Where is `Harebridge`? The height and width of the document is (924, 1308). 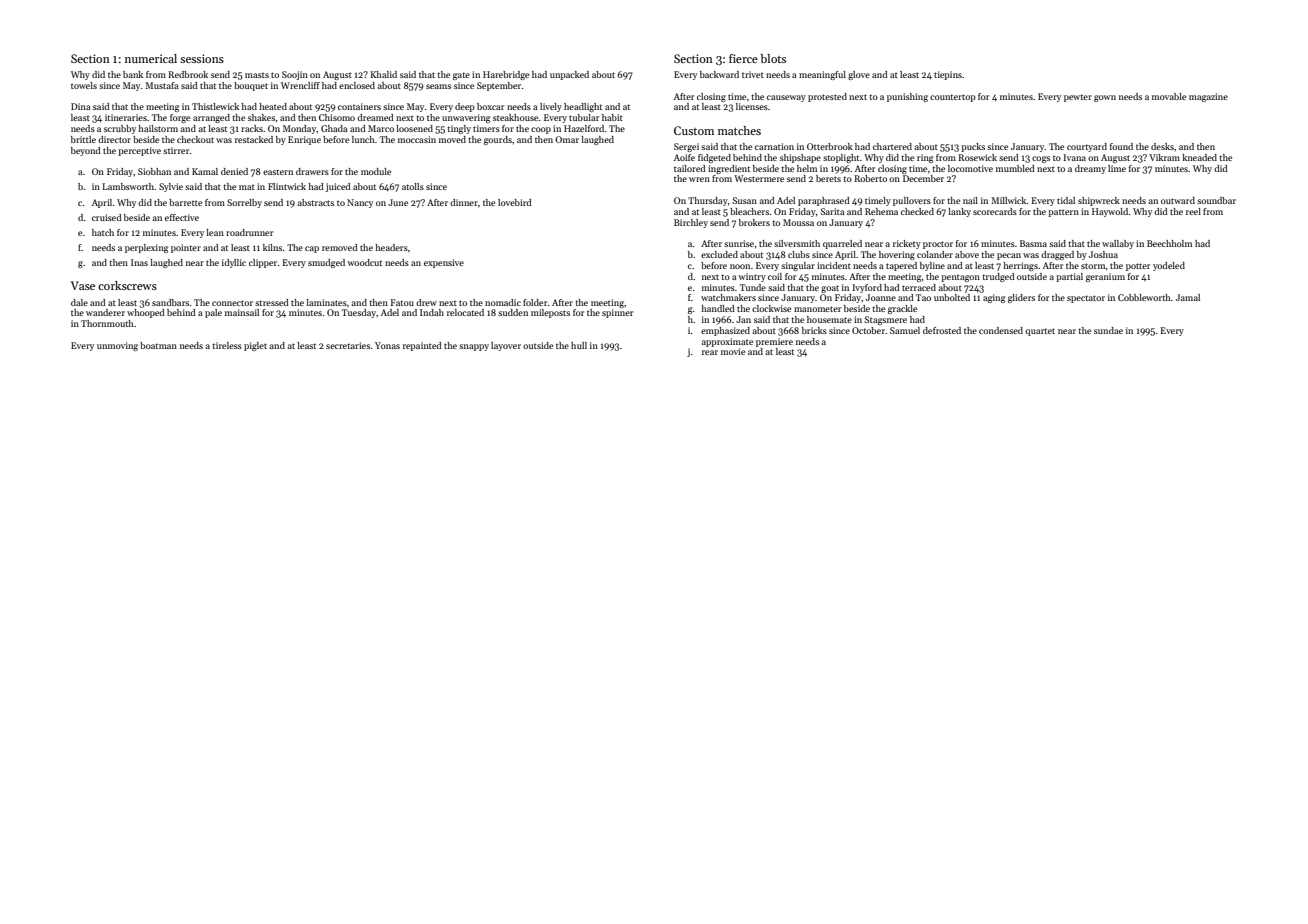
Harebridge is located at coordinates (506, 75).
